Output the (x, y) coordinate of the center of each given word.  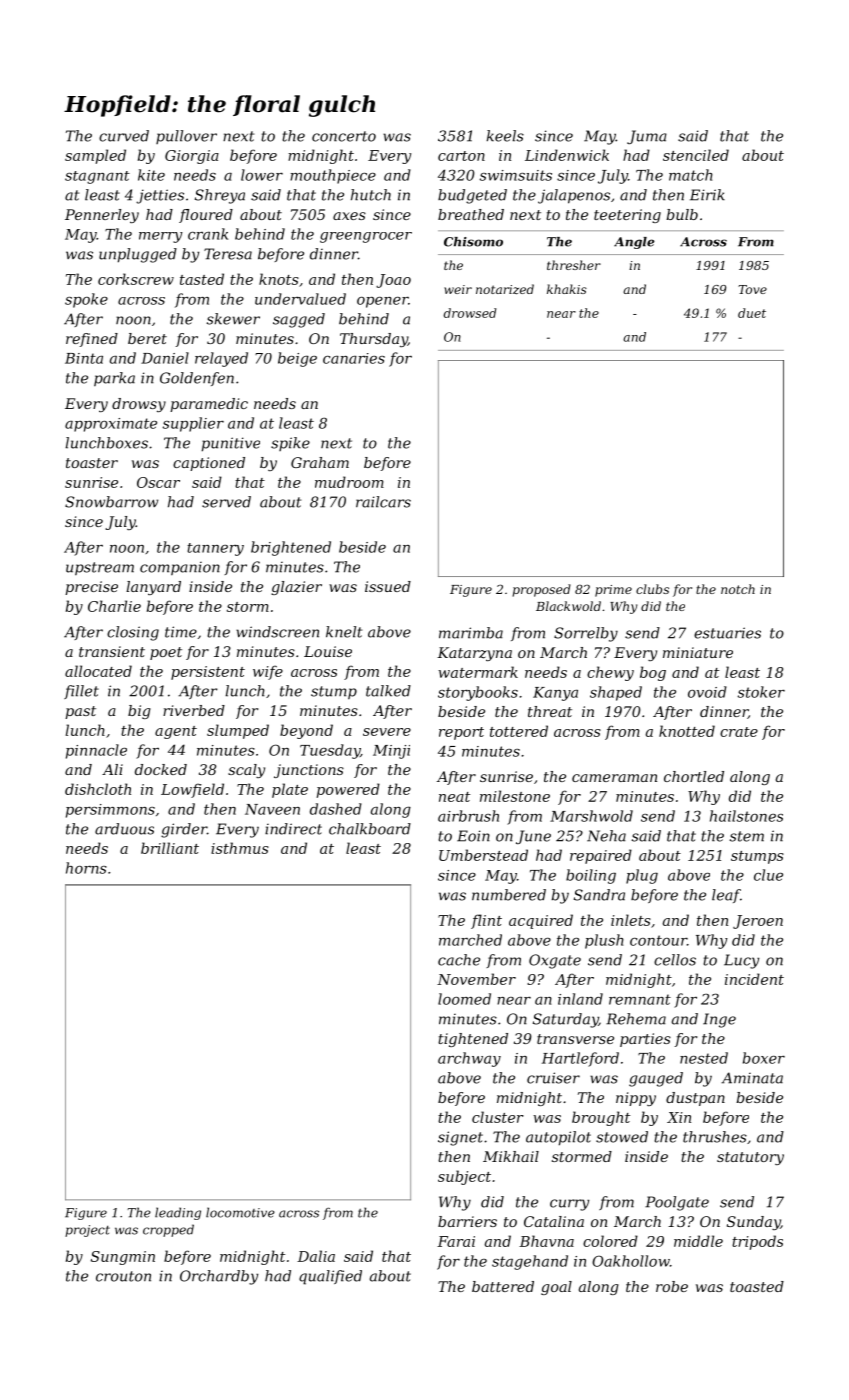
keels (505, 136)
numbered (509, 895)
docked (161, 769)
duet (752, 313)
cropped (168, 1230)
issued (388, 586)
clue (768, 875)
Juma (647, 137)
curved (124, 136)
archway (469, 1059)
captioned (209, 464)
